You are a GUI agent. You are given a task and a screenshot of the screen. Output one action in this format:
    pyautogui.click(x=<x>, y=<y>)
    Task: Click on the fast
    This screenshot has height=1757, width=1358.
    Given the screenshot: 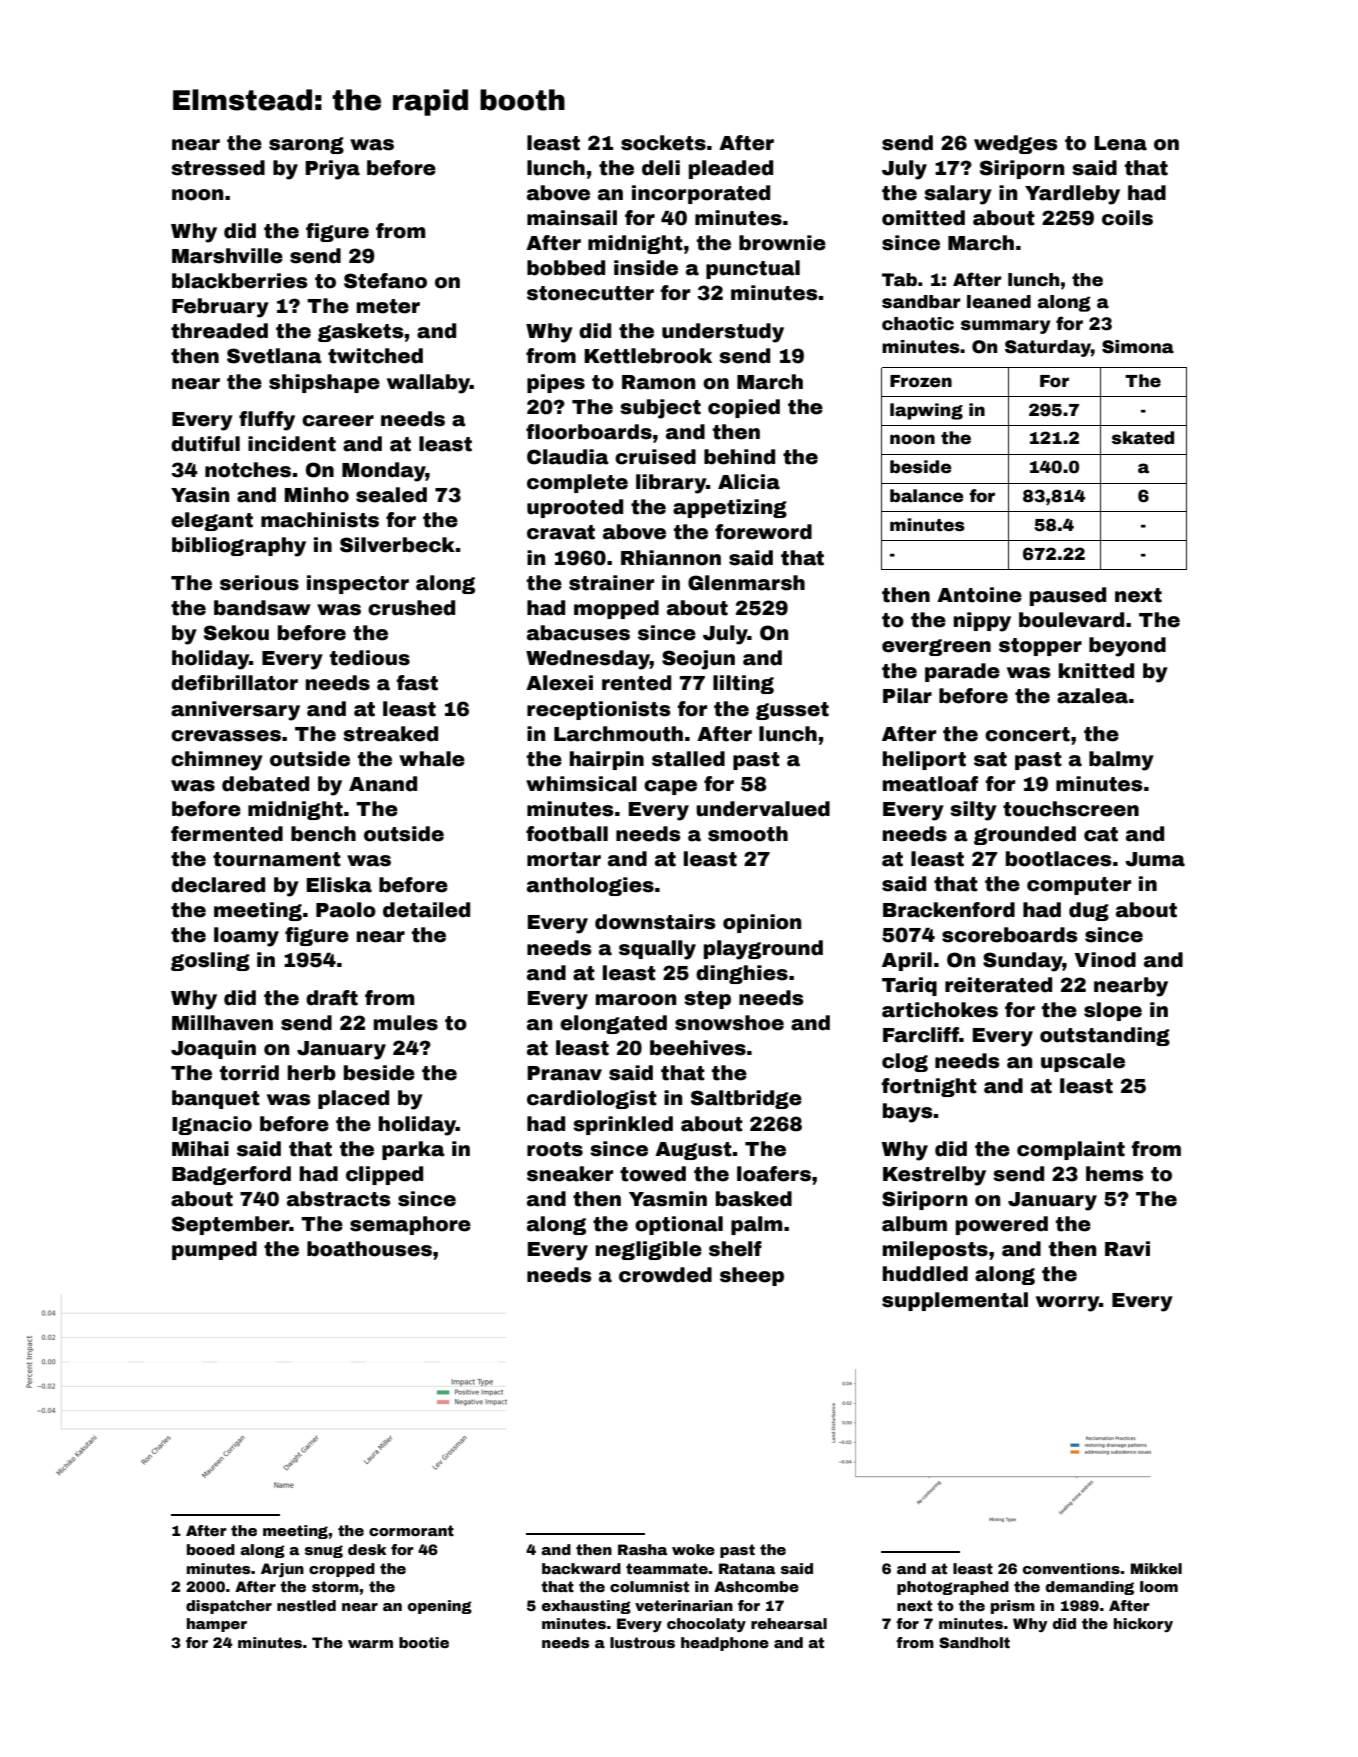 What is the action you would take?
    pyautogui.click(x=417, y=683)
